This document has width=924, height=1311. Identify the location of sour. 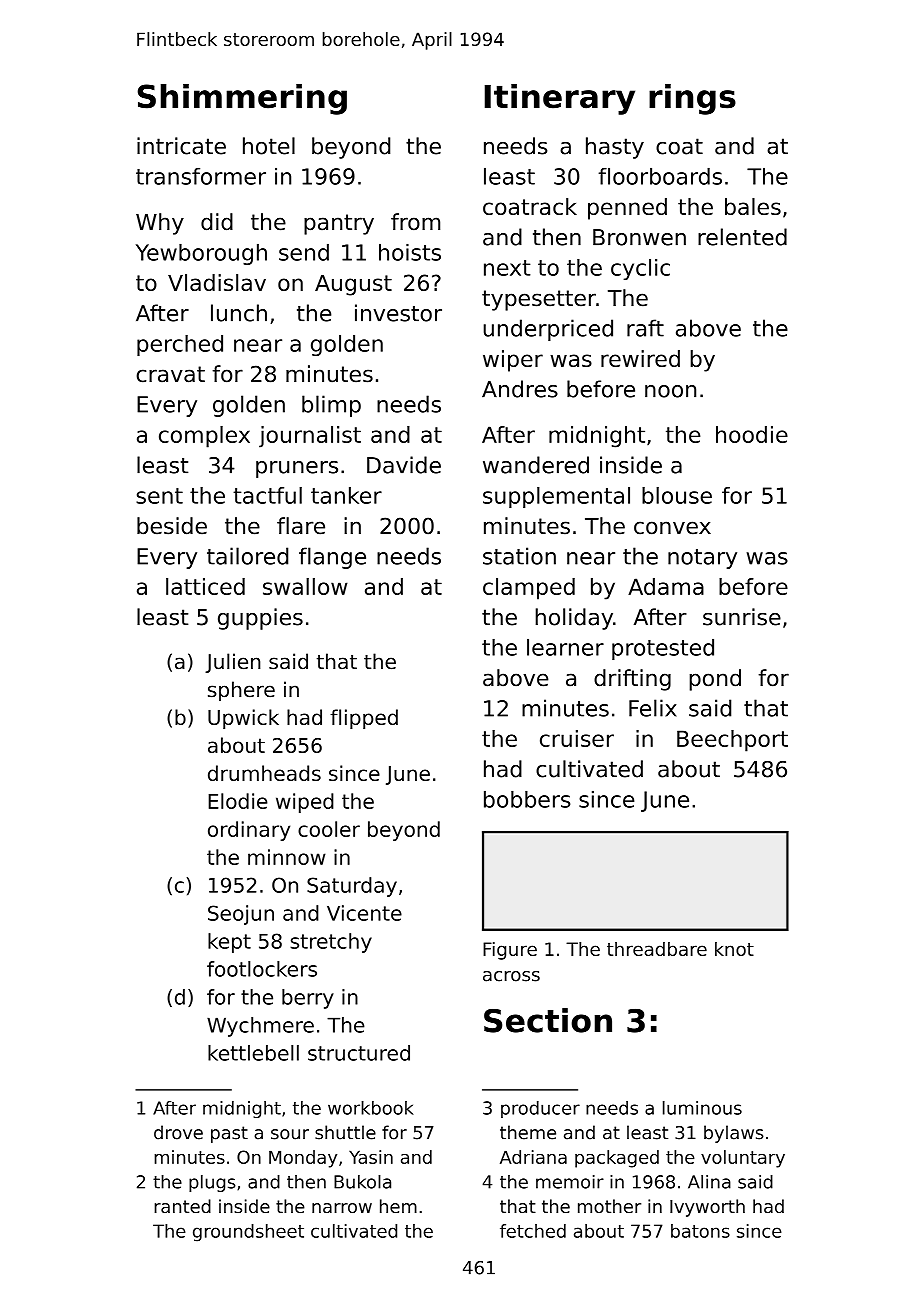
(290, 1134).
